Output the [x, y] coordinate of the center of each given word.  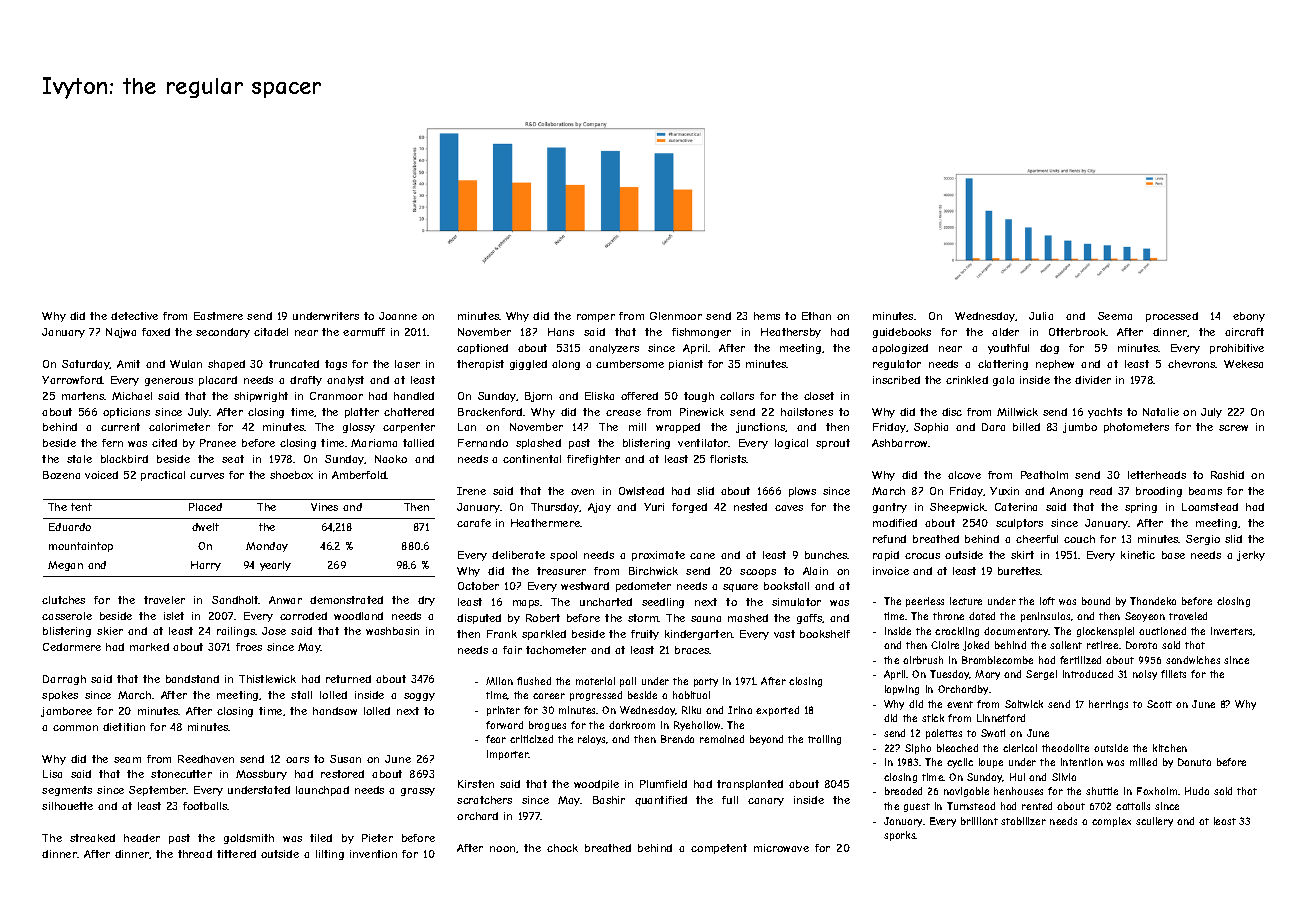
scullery [1154, 822]
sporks [900, 836]
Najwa [121, 333]
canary [766, 802]
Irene [471, 491]
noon [502, 849]
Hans [561, 332]
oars [297, 760]
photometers [1136, 428]
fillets [1173, 674]
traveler [164, 600]
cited [164, 443]
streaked [92, 838]
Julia [1041, 316]
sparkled [544, 635]
